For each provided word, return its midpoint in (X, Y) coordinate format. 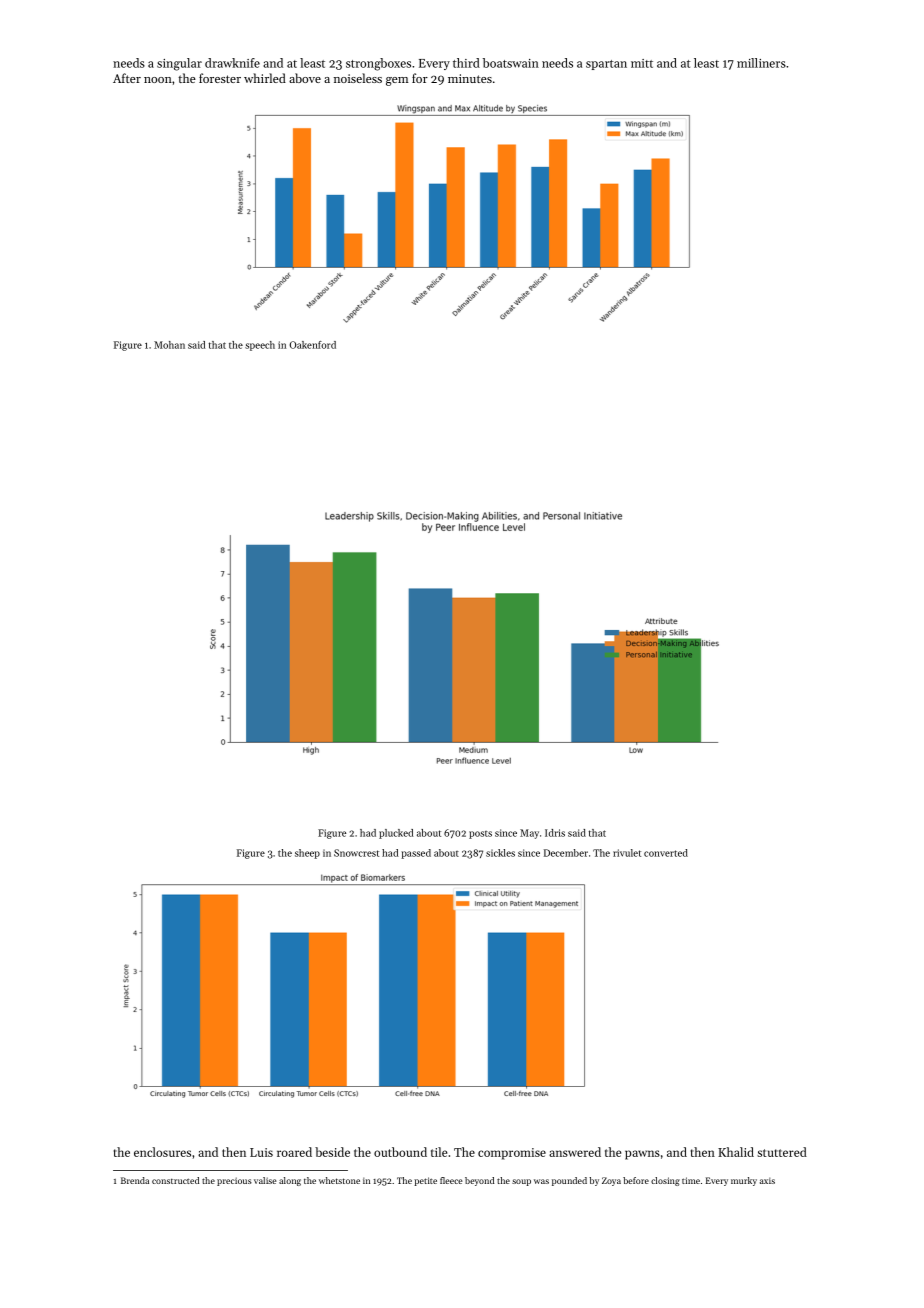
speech (260, 346)
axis (767, 1181)
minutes (470, 78)
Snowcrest (356, 853)
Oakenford (313, 345)
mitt (642, 63)
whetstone (339, 1180)
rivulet (627, 853)
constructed (175, 1180)
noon (158, 80)
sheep (307, 854)
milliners (761, 63)
